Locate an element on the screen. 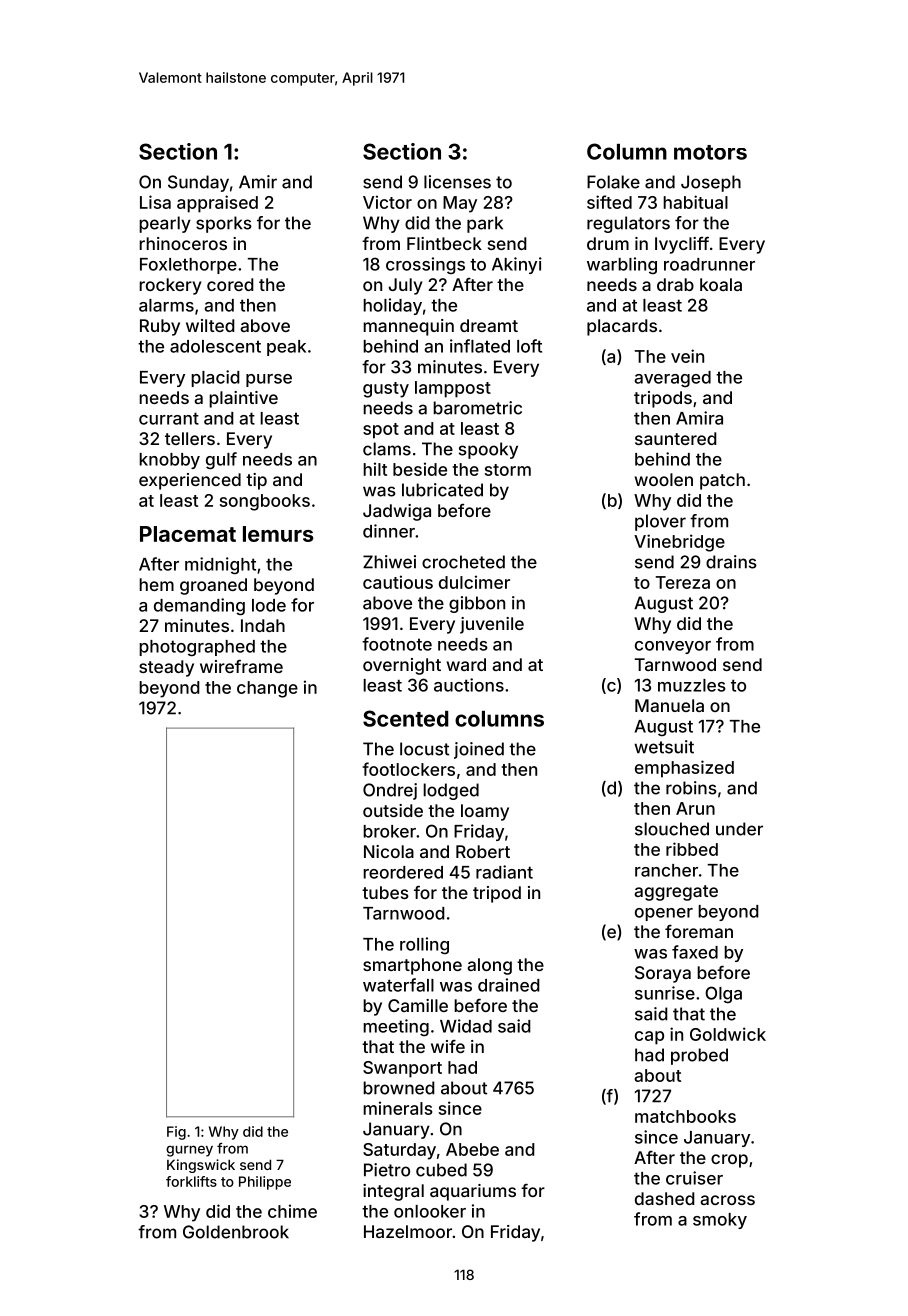 This screenshot has width=908, height=1316. lemurs is located at coordinates (278, 534).
